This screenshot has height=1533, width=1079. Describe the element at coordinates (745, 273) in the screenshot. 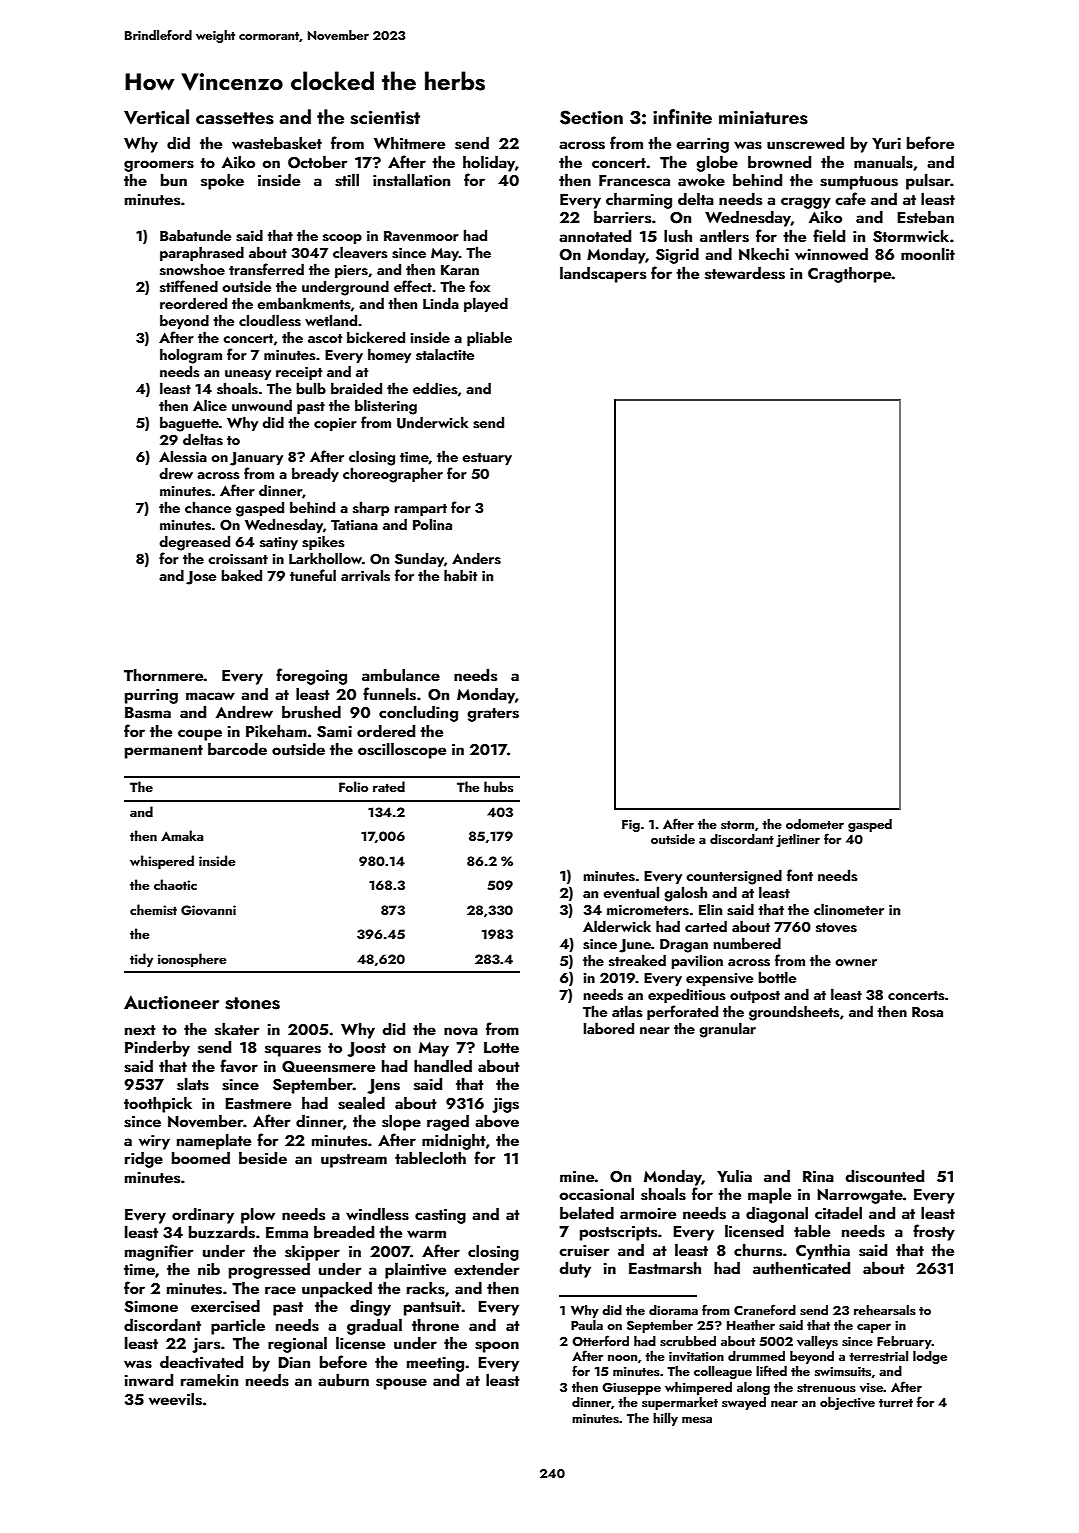

I see `stewardess` at that location.
